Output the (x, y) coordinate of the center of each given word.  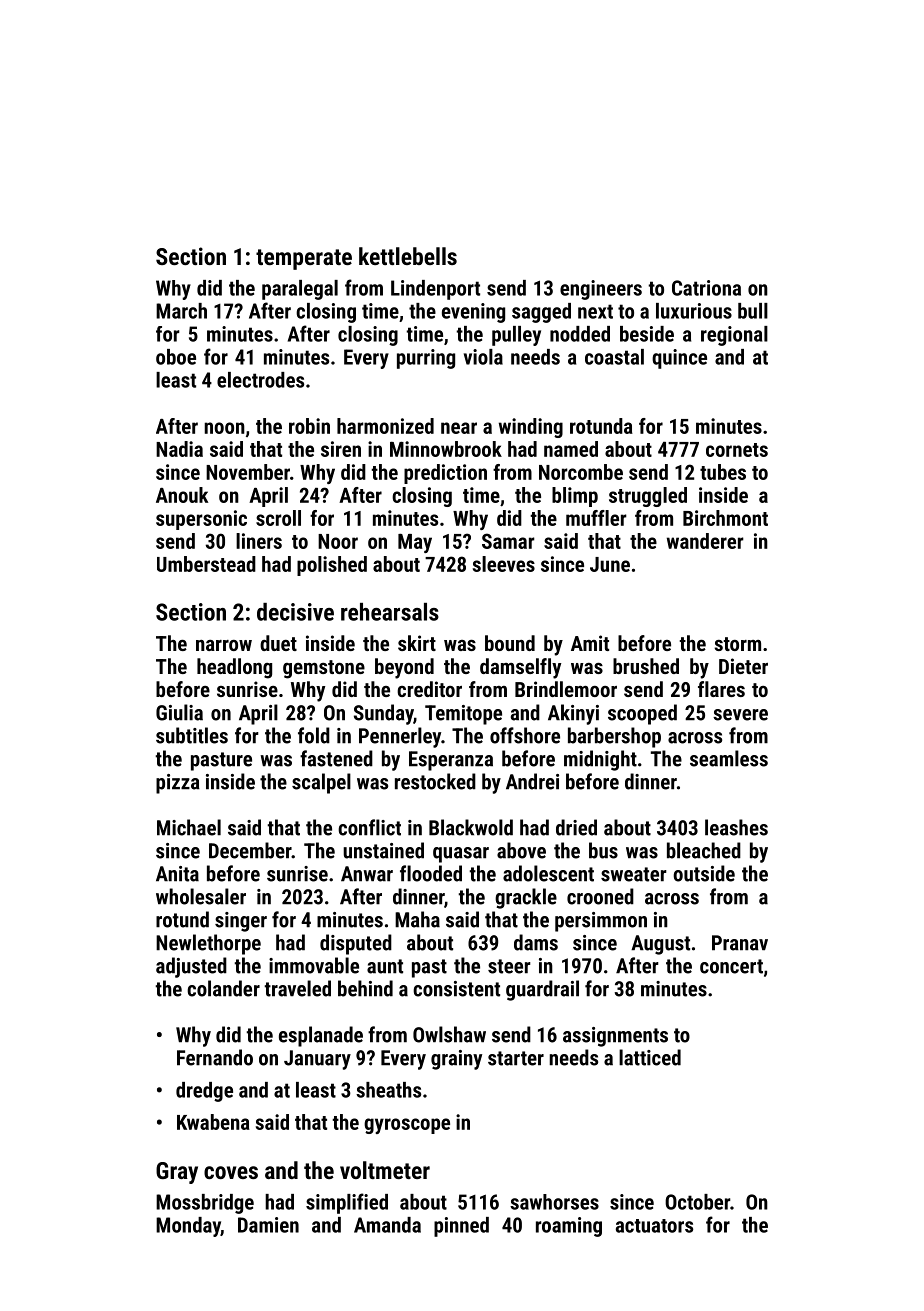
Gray (177, 1173)
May (415, 543)
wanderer (705, 541)
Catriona (706, 288)
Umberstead (206, 564)
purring (426, 359)
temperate (304, 259)
